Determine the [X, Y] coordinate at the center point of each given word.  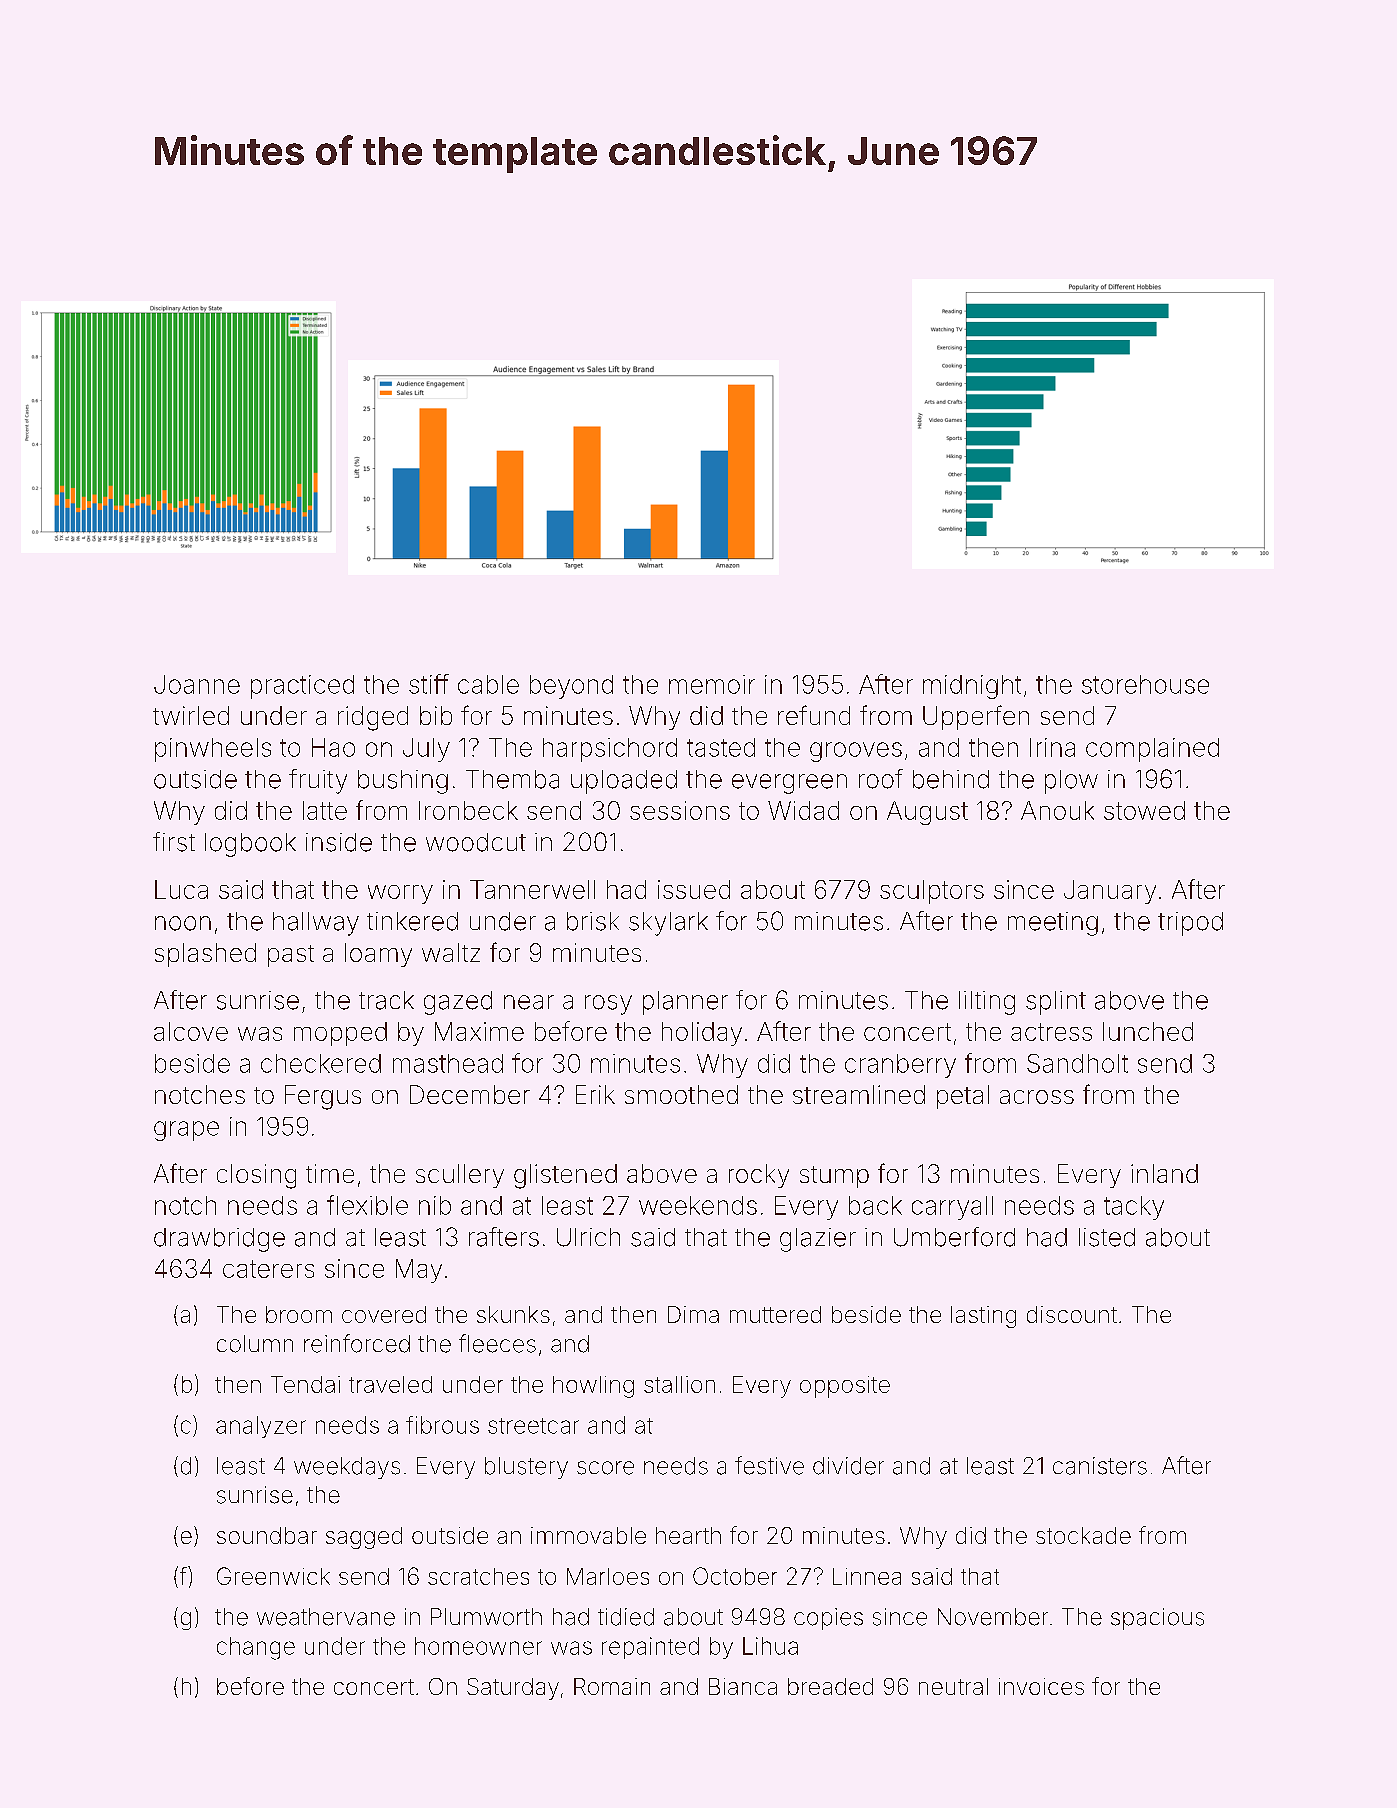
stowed [1144, 810]
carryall [952, 1208]
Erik [595, 1094]
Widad [803, 810]
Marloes [608, 1576]
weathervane [326, 1617]
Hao [333, 747]
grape [186, 1131]
